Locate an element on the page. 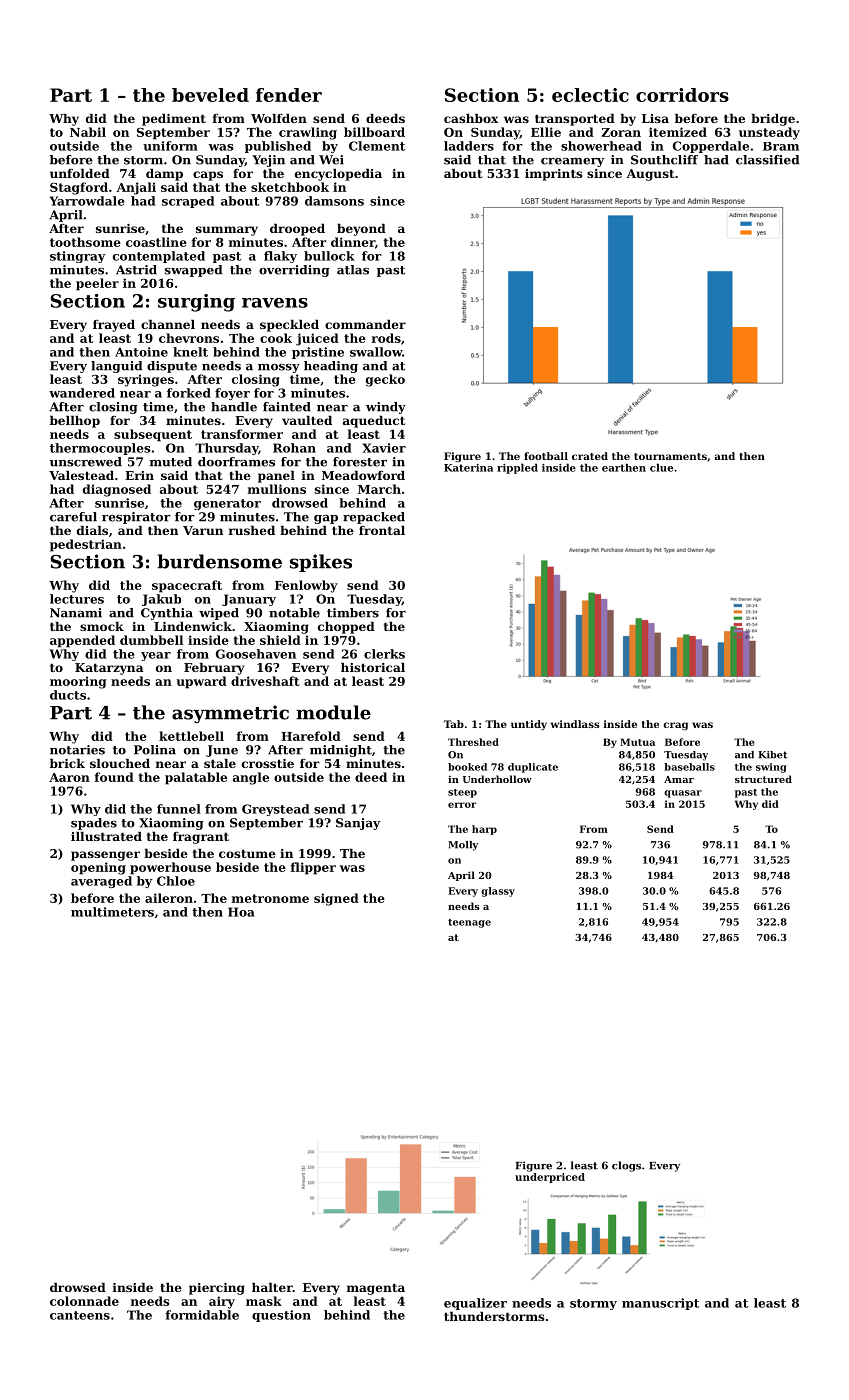 The image size is (849, 1400). colonnade is located at coordinates (84, 1301).
